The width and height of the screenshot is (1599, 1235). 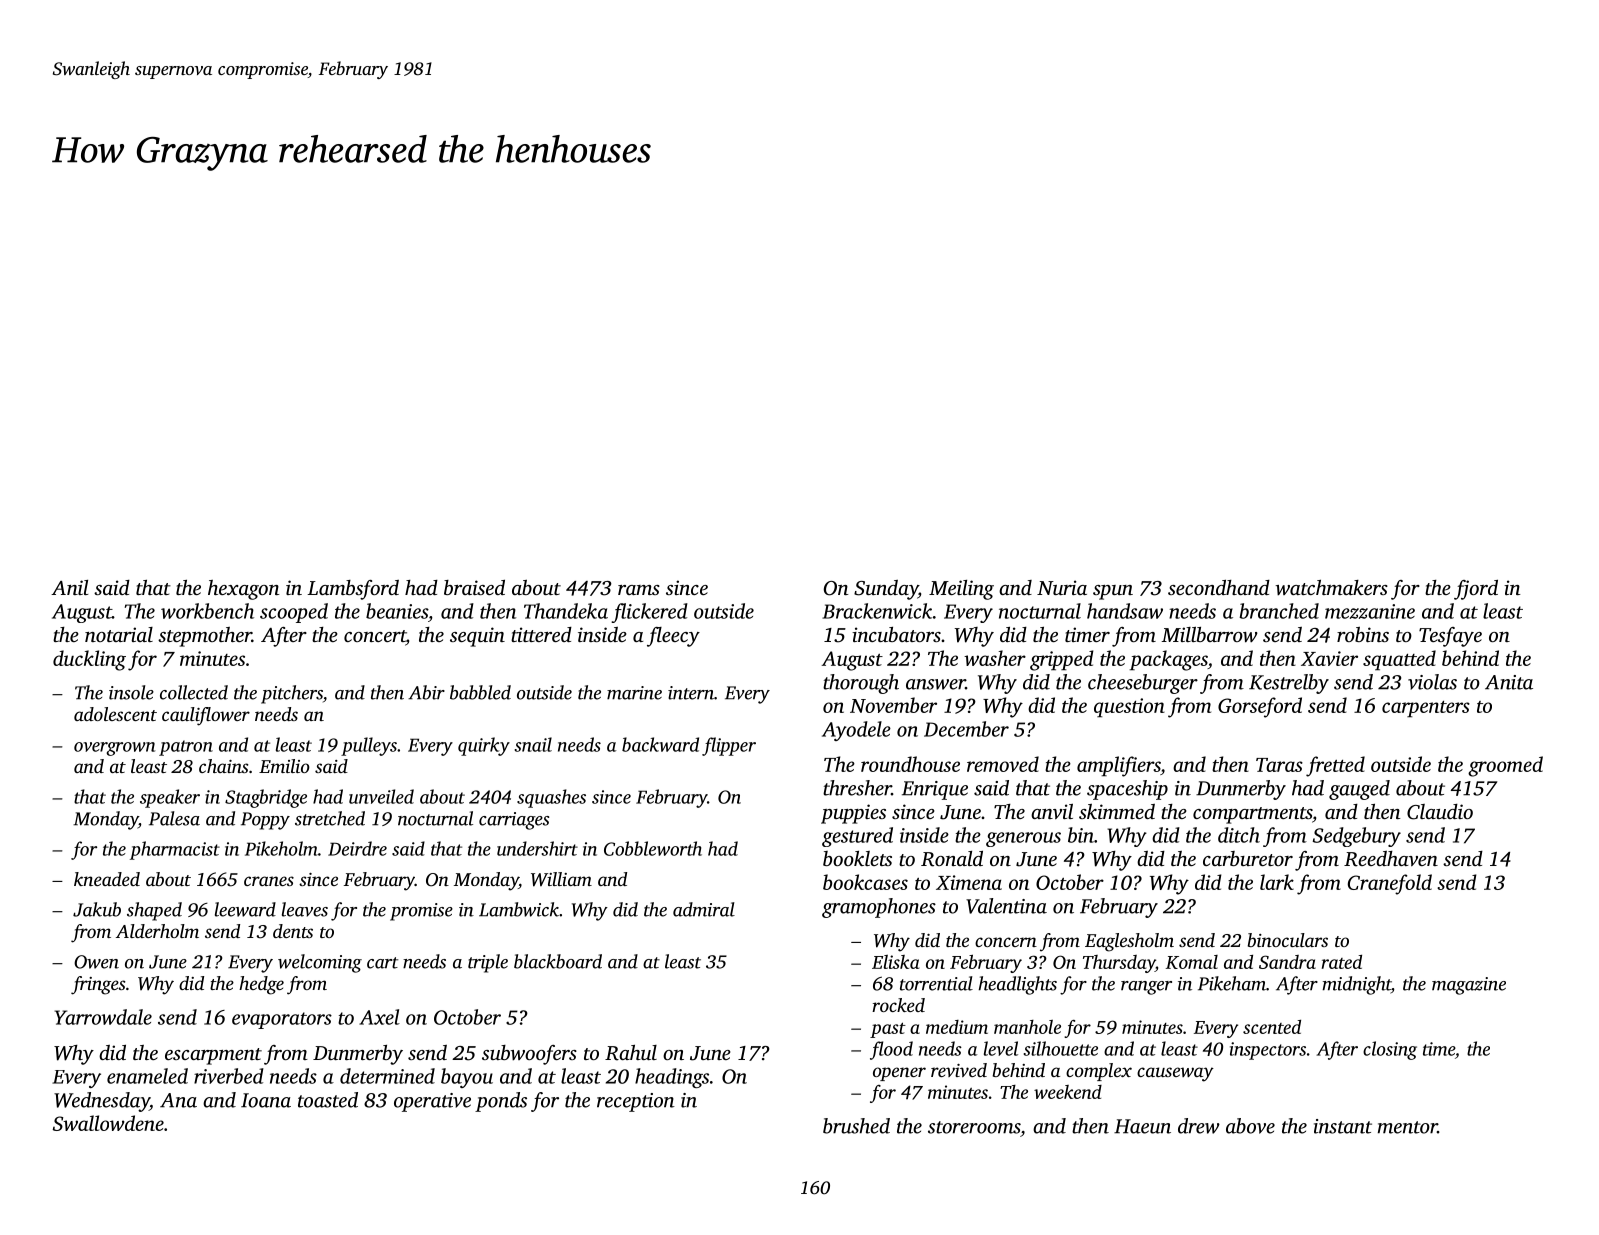 I want to click on sequin, so click(x=477, y=637).
